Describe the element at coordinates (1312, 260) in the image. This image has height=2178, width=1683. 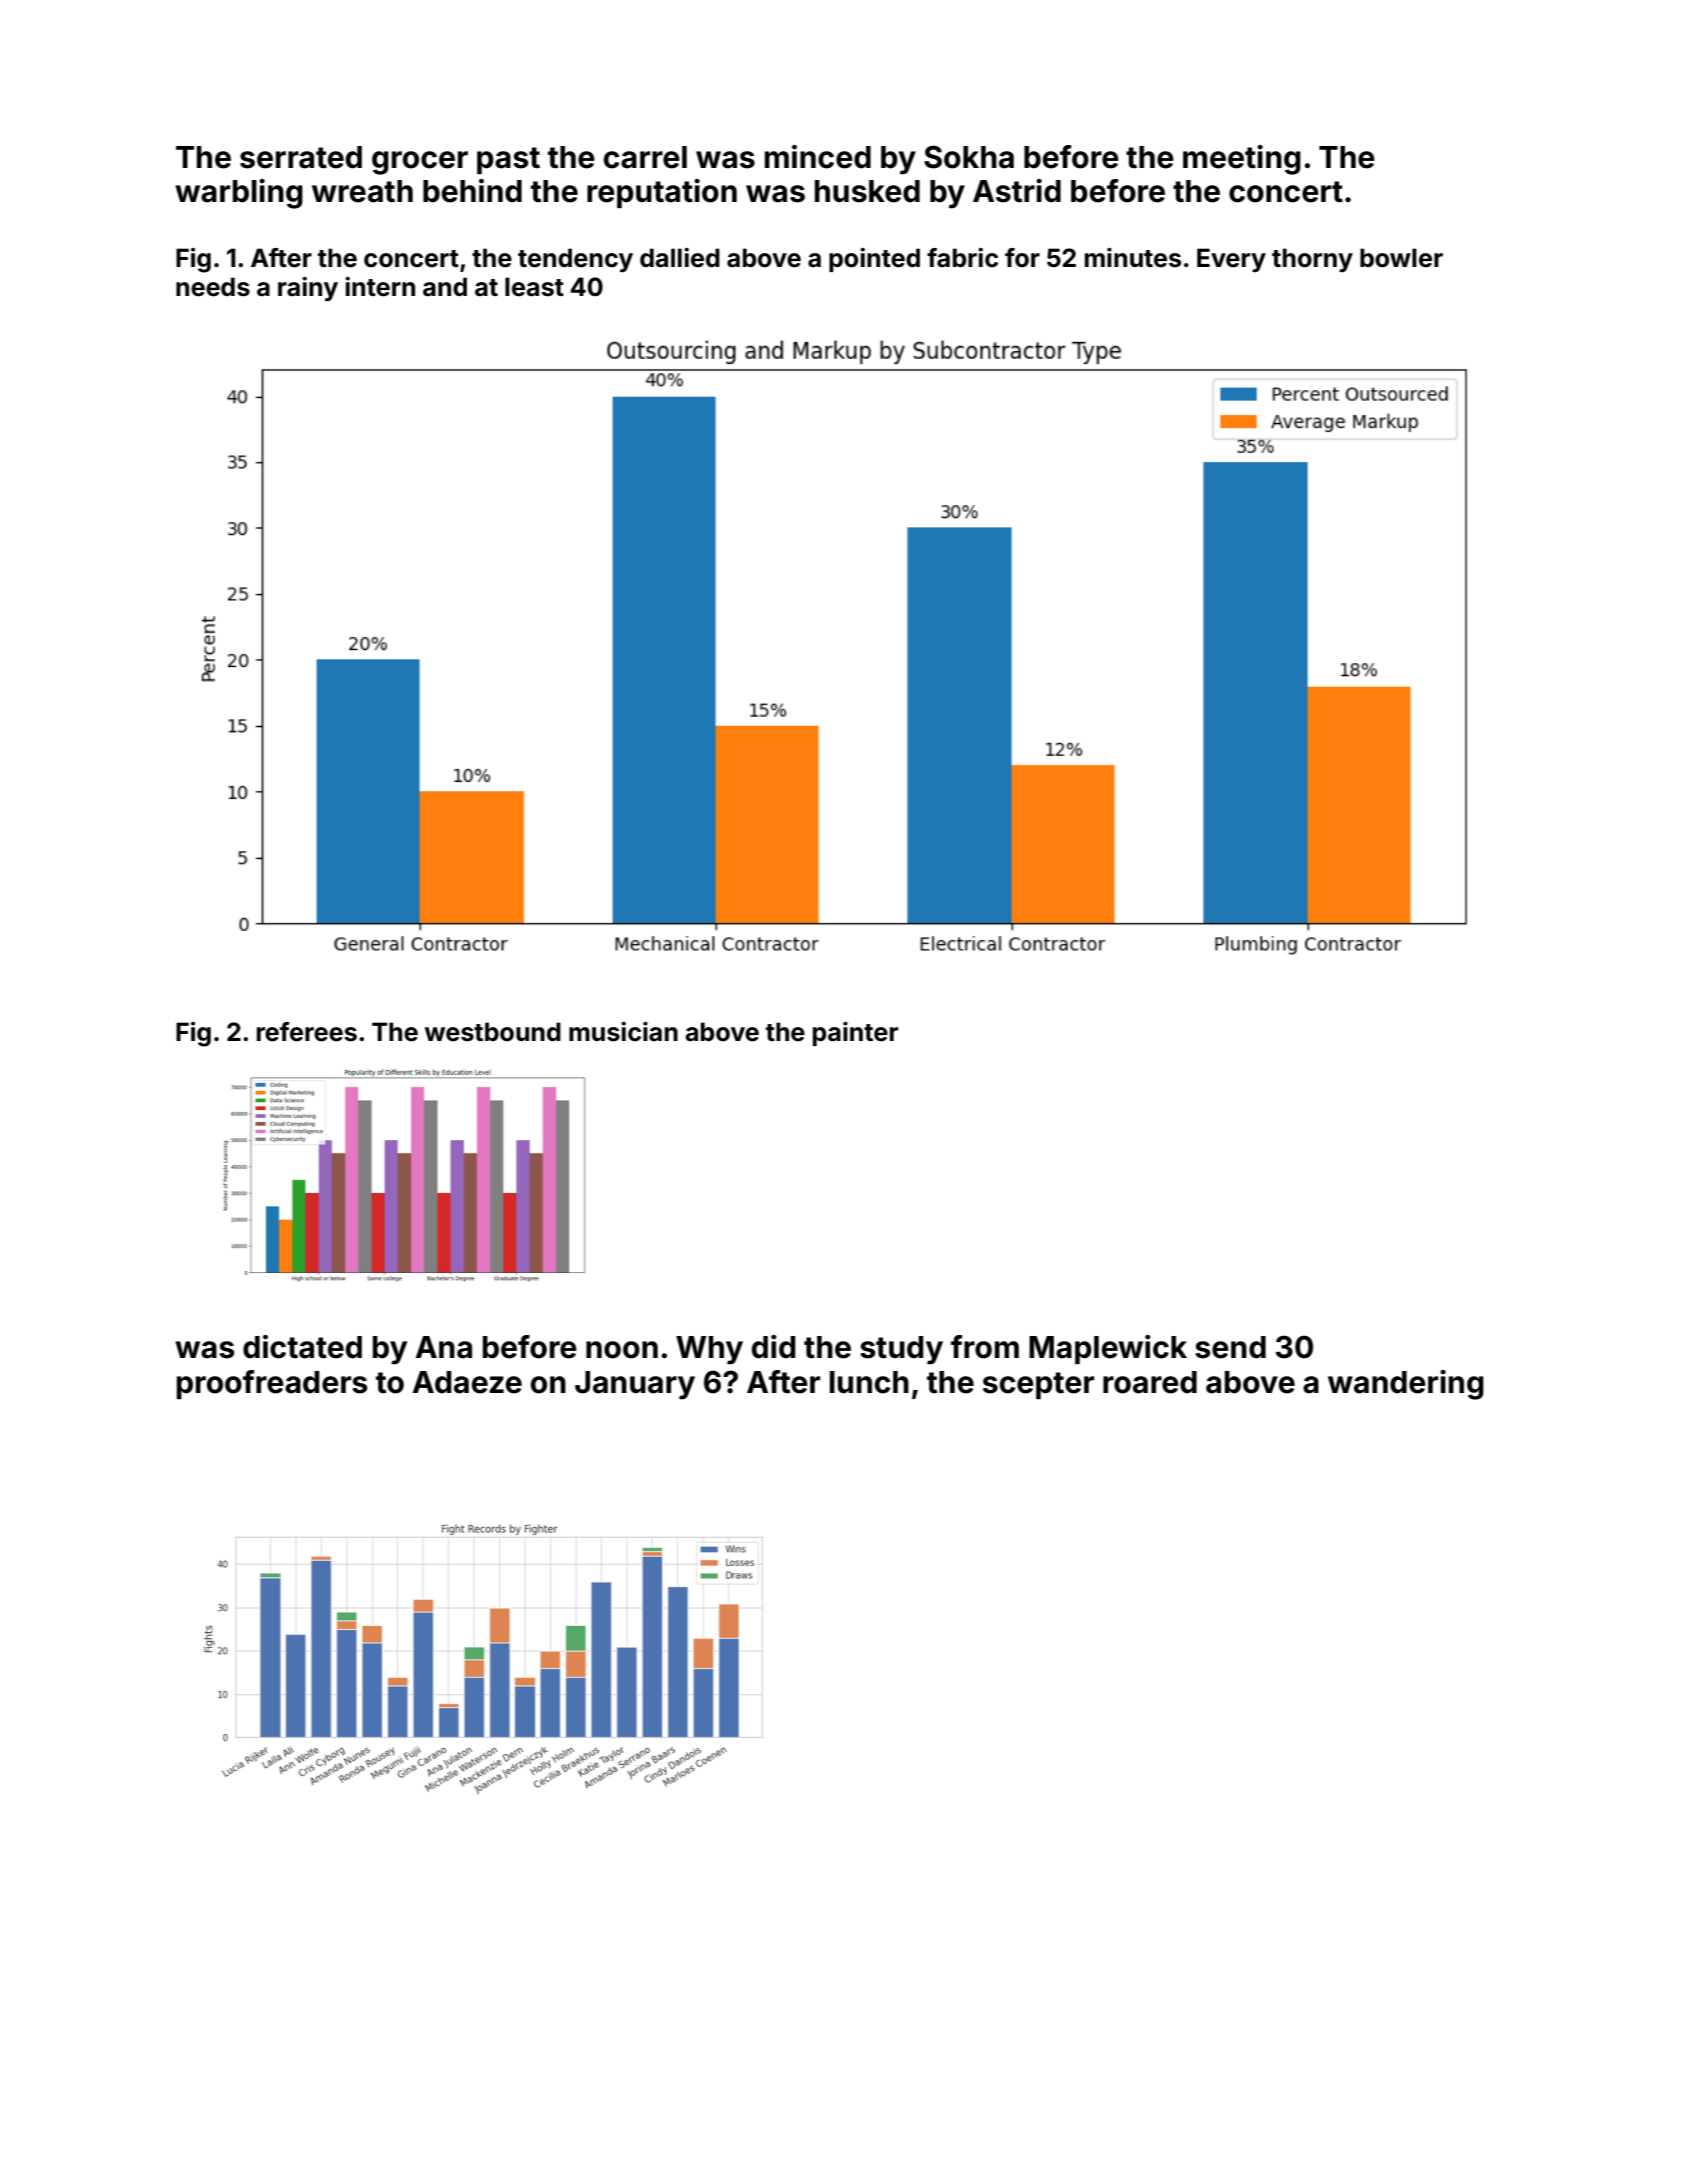
I see `thorny` at that location.
